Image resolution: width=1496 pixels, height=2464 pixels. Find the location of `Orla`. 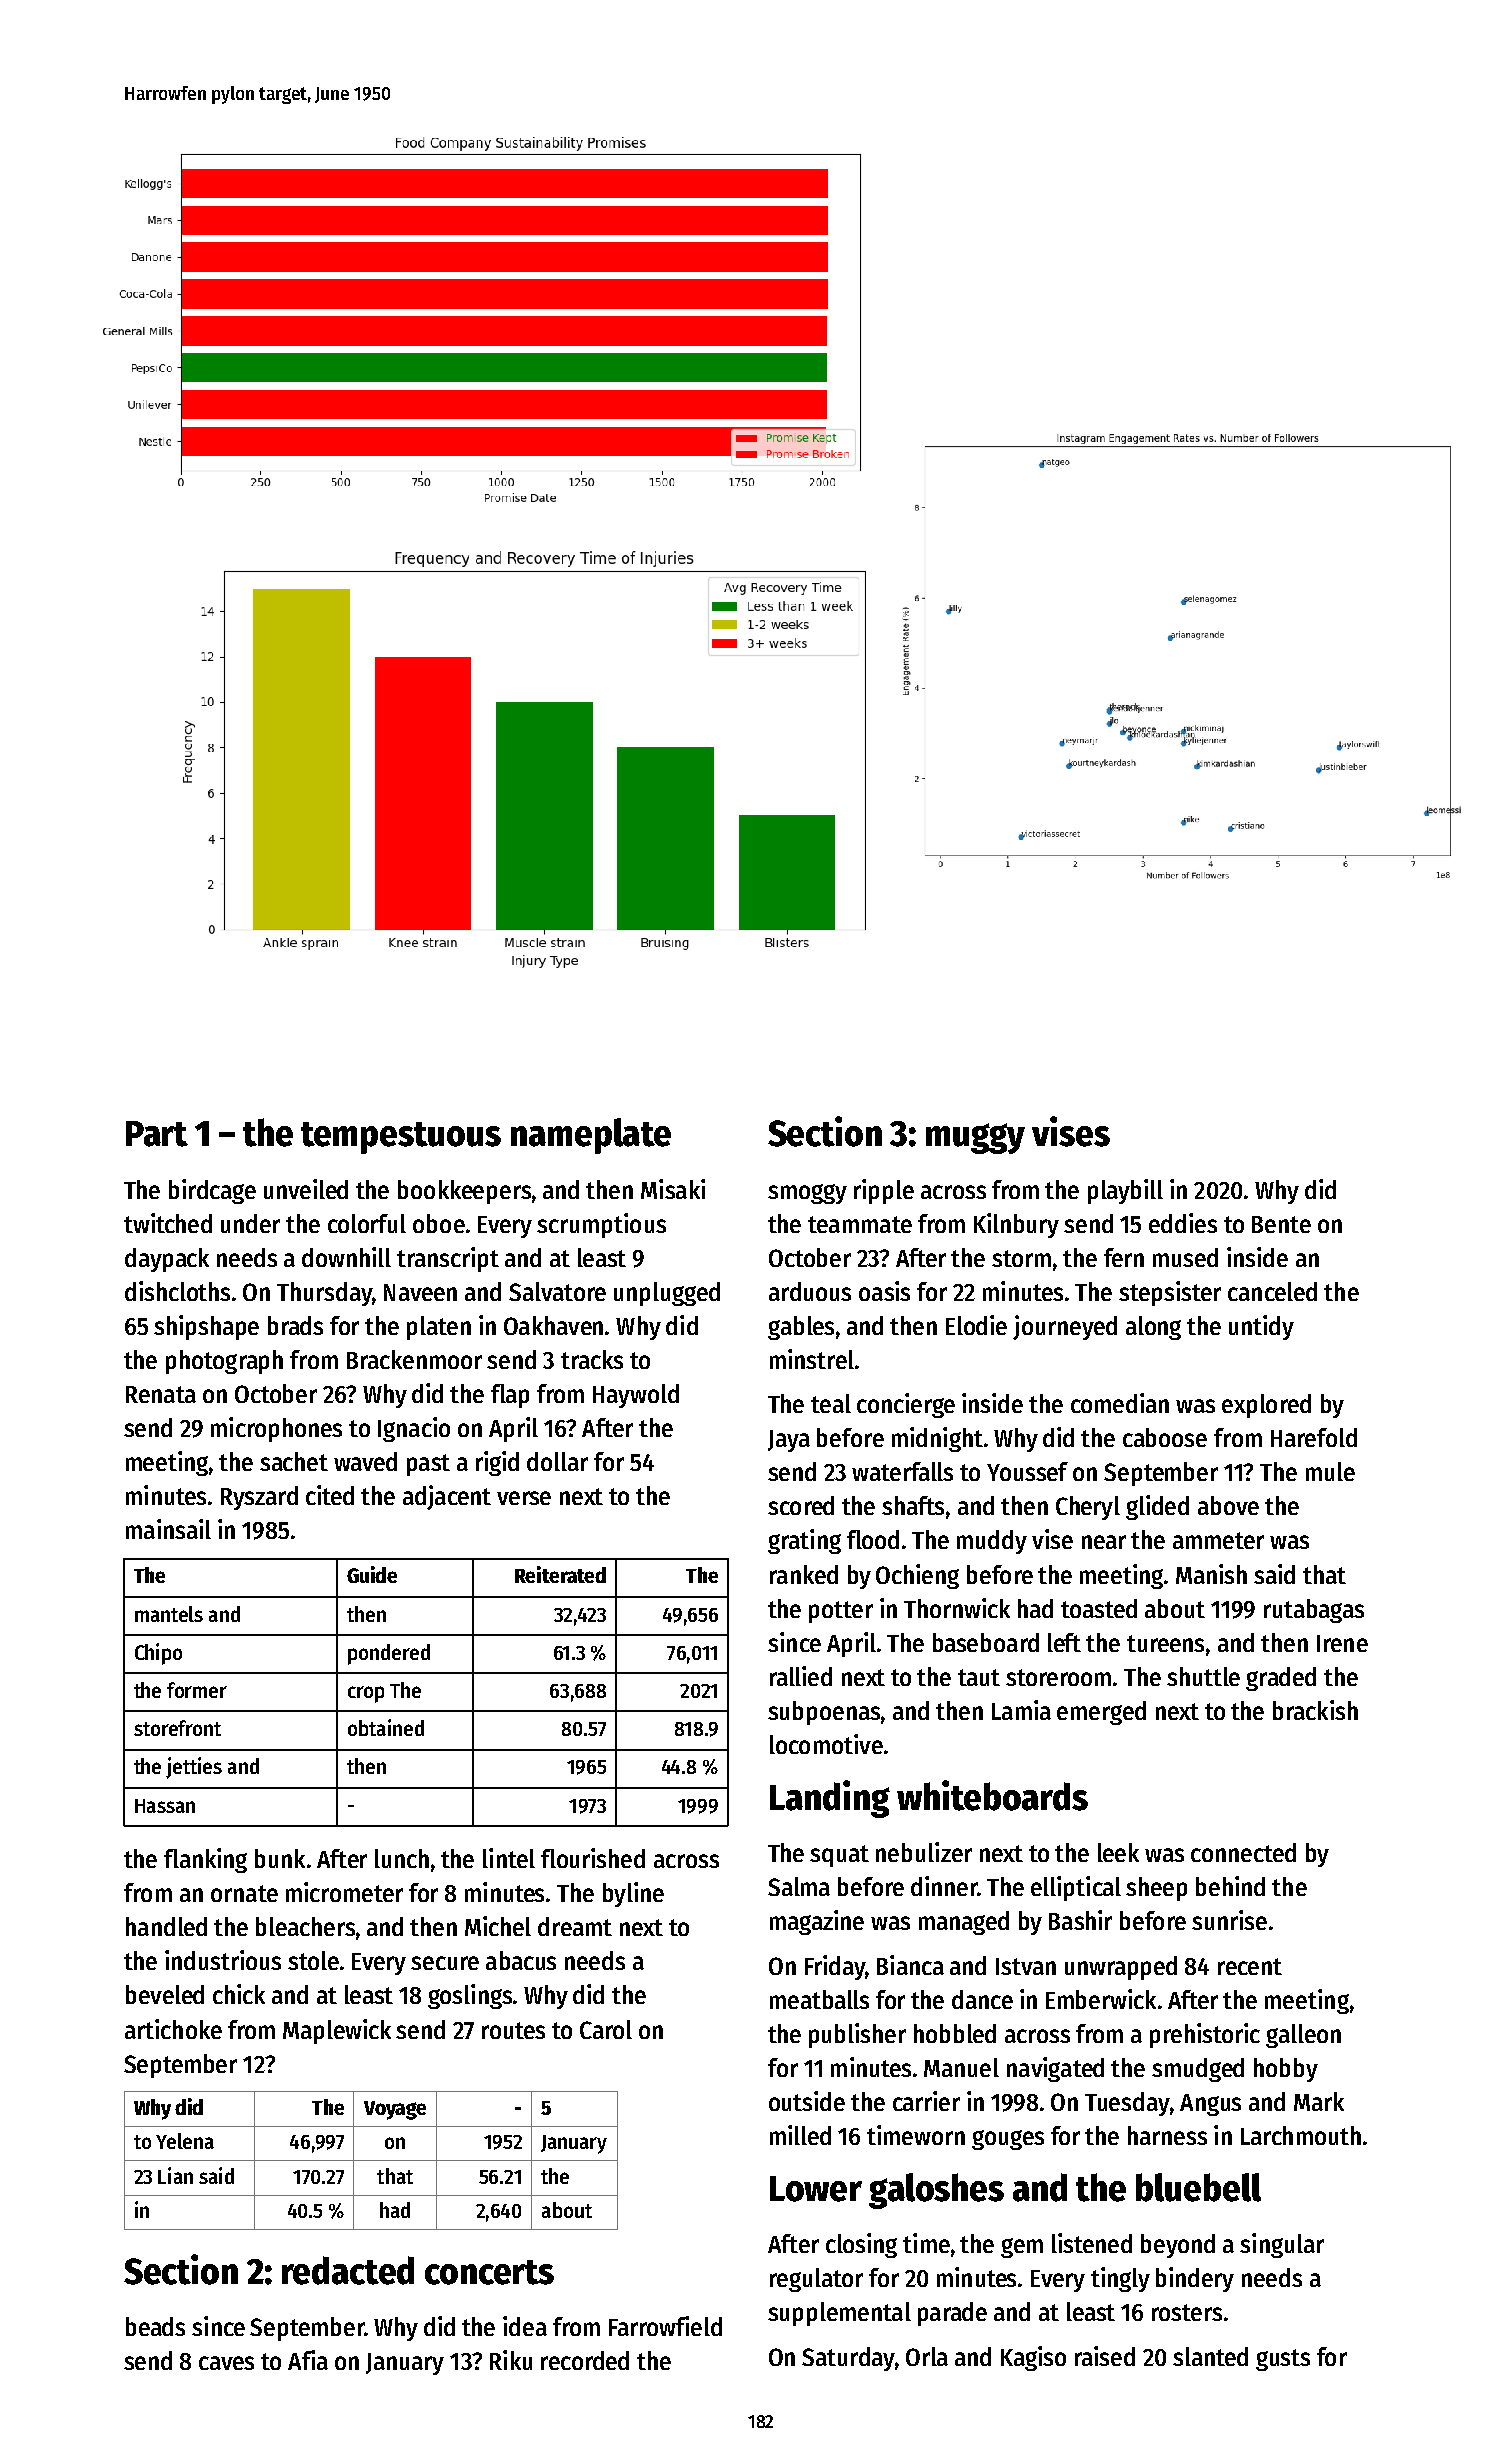

Orla is located at coordinates (927, 2356).
